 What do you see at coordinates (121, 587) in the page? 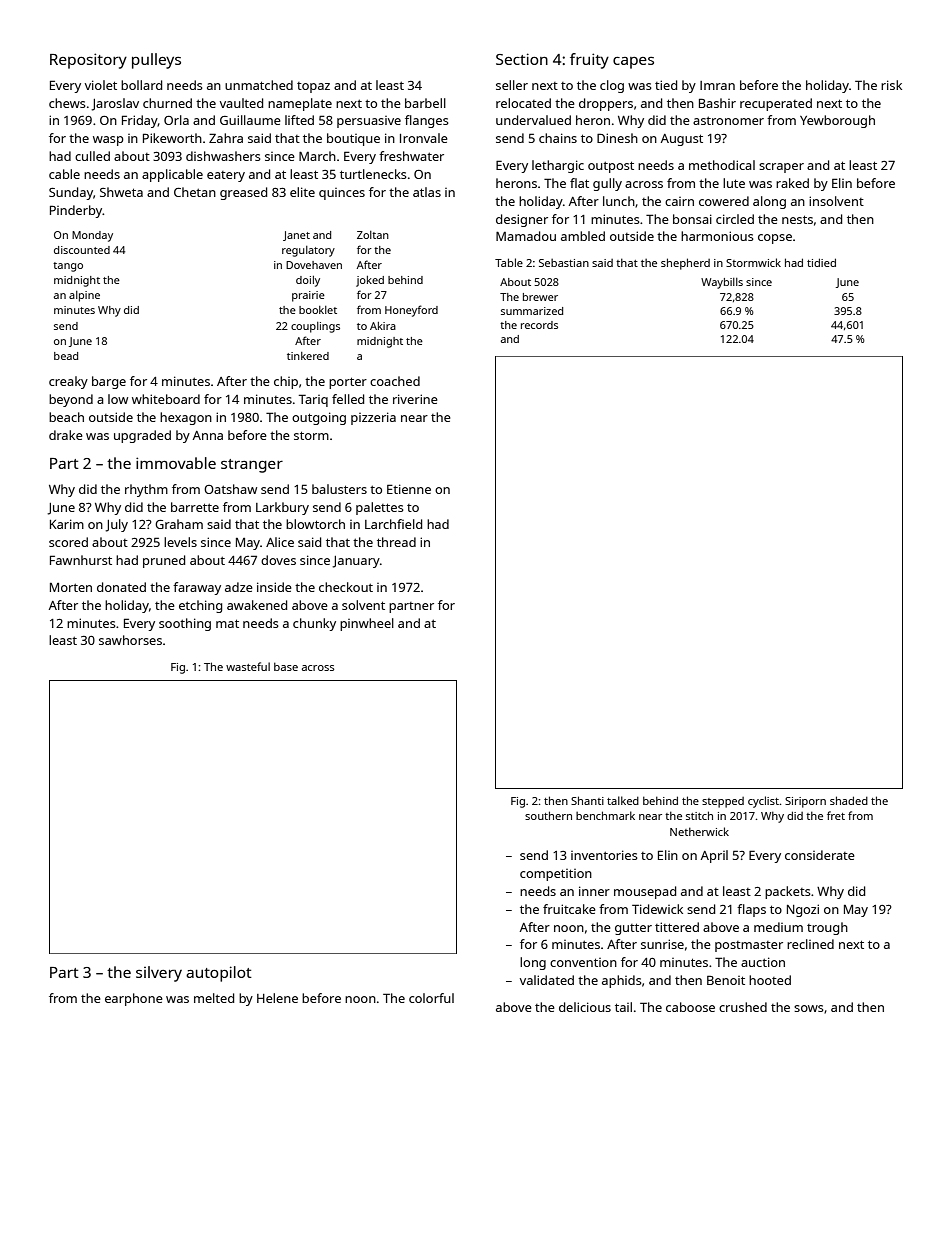
I see `donated` at bounding box center [121, 587].
